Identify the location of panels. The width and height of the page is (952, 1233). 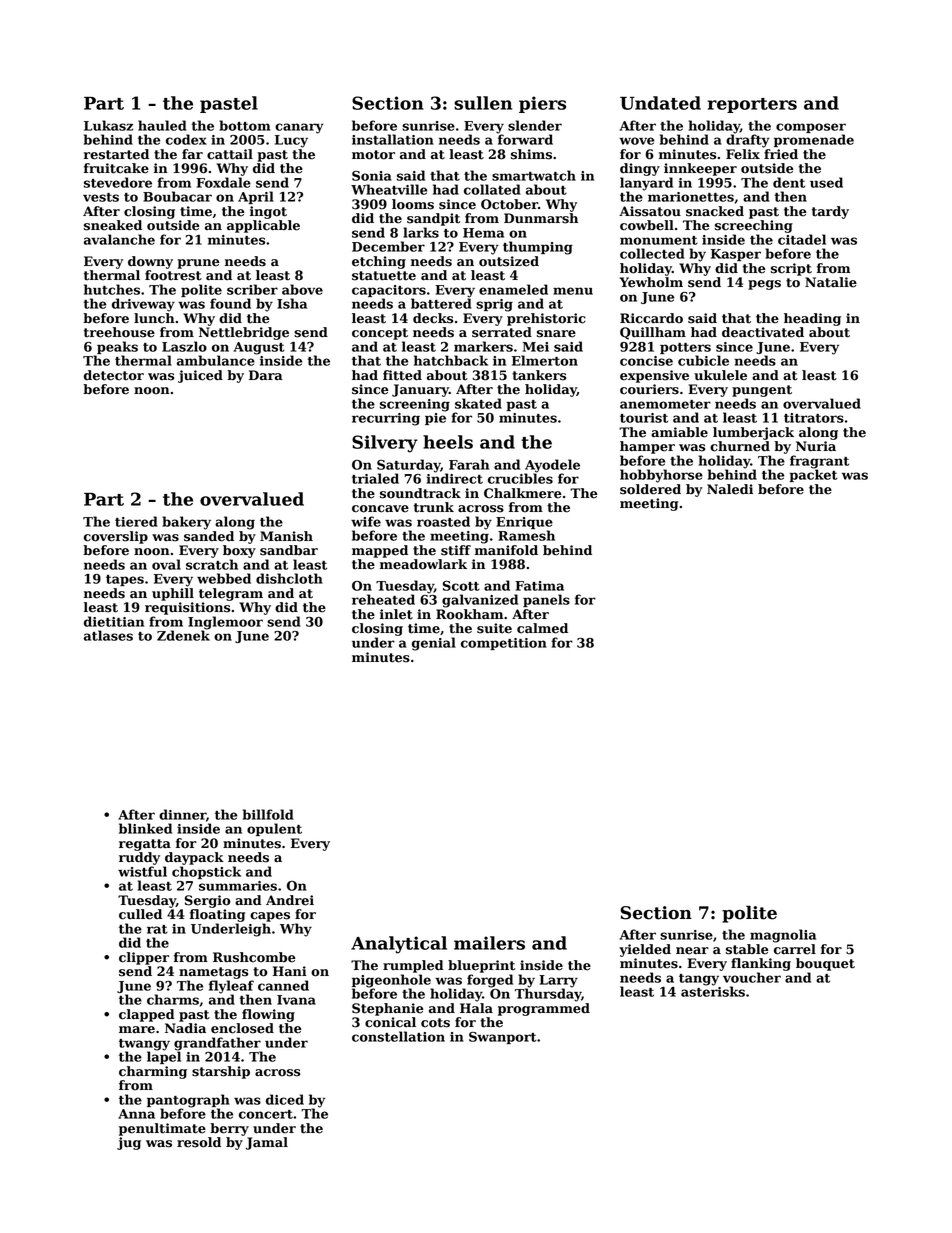
(546, 600).
